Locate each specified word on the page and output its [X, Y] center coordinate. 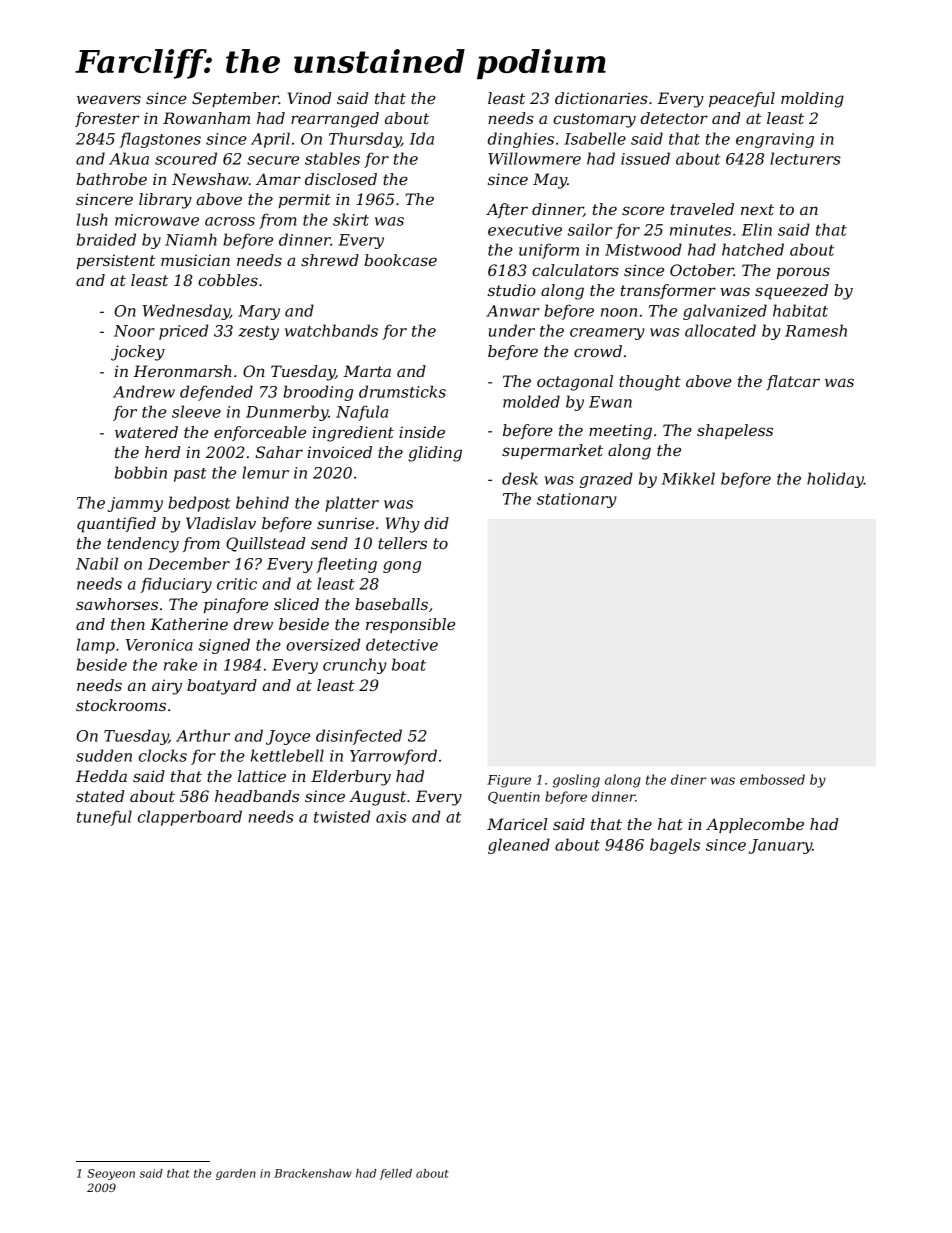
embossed [772, 779]
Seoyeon [111, 1174]
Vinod [309, 98]
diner [688, 779]
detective [402, 644]
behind [262, 502]
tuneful [104, 818]
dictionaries [601, 98]
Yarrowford [393, 757]
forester [107, 119]
